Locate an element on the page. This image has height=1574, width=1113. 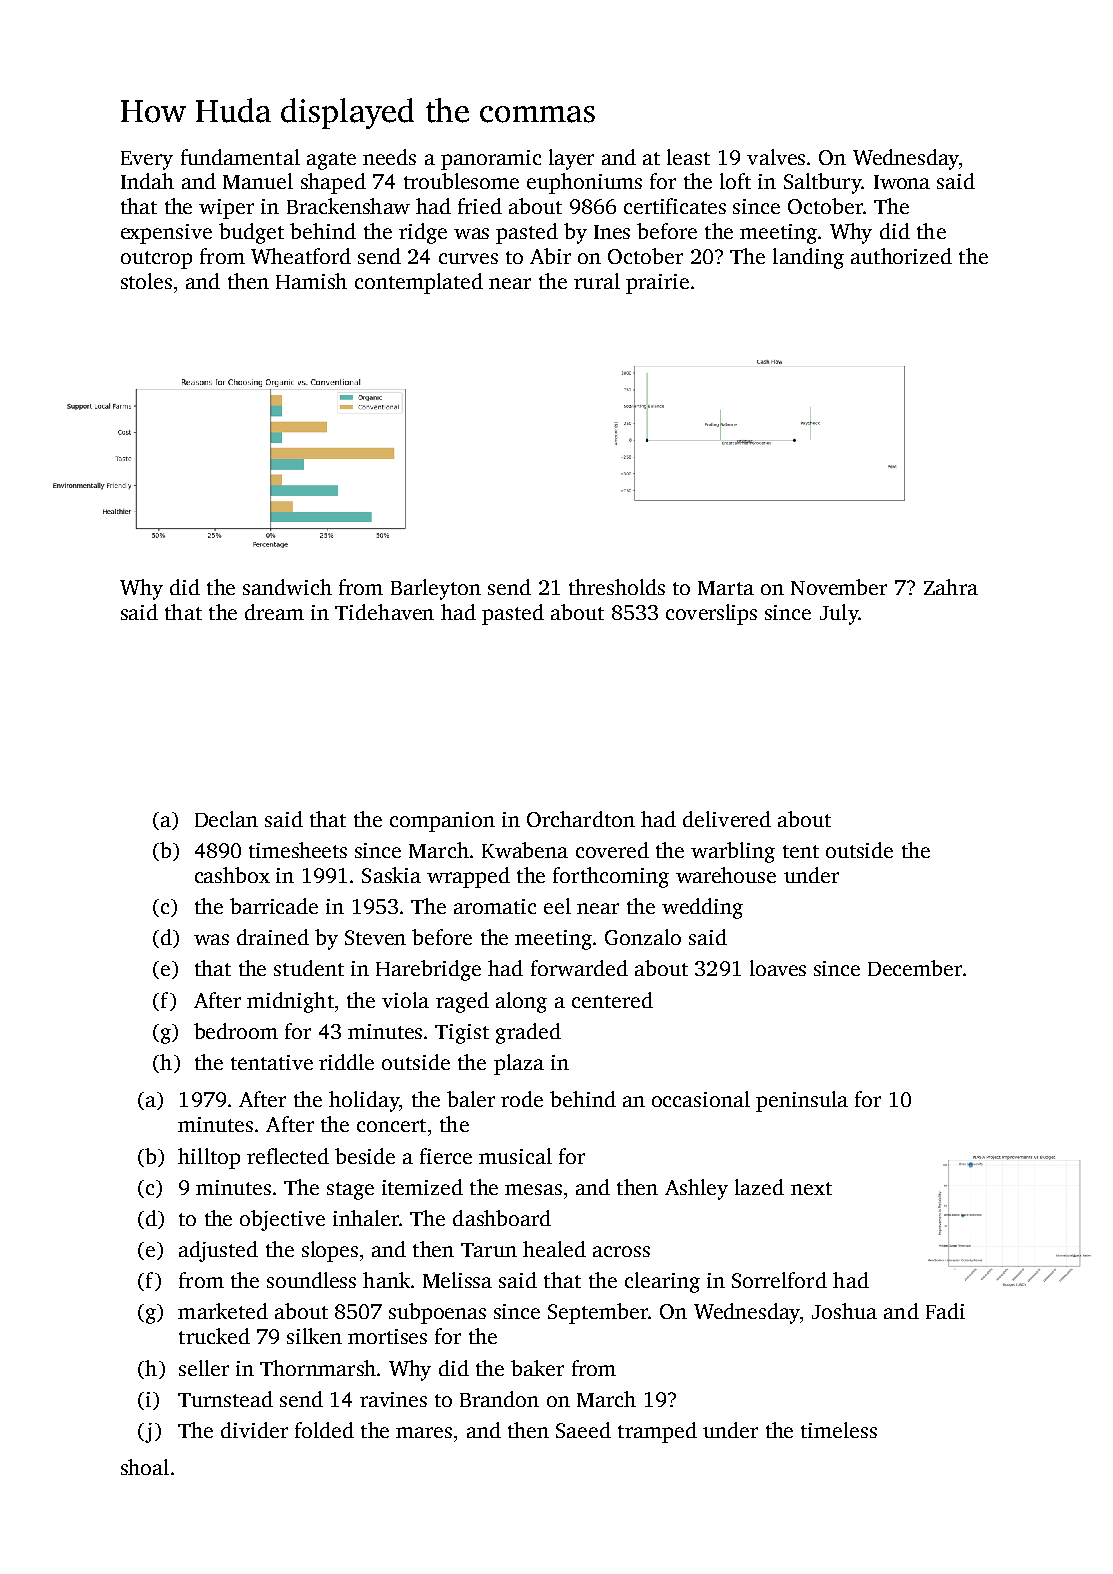
layer is located at coordinates (571, 159).
